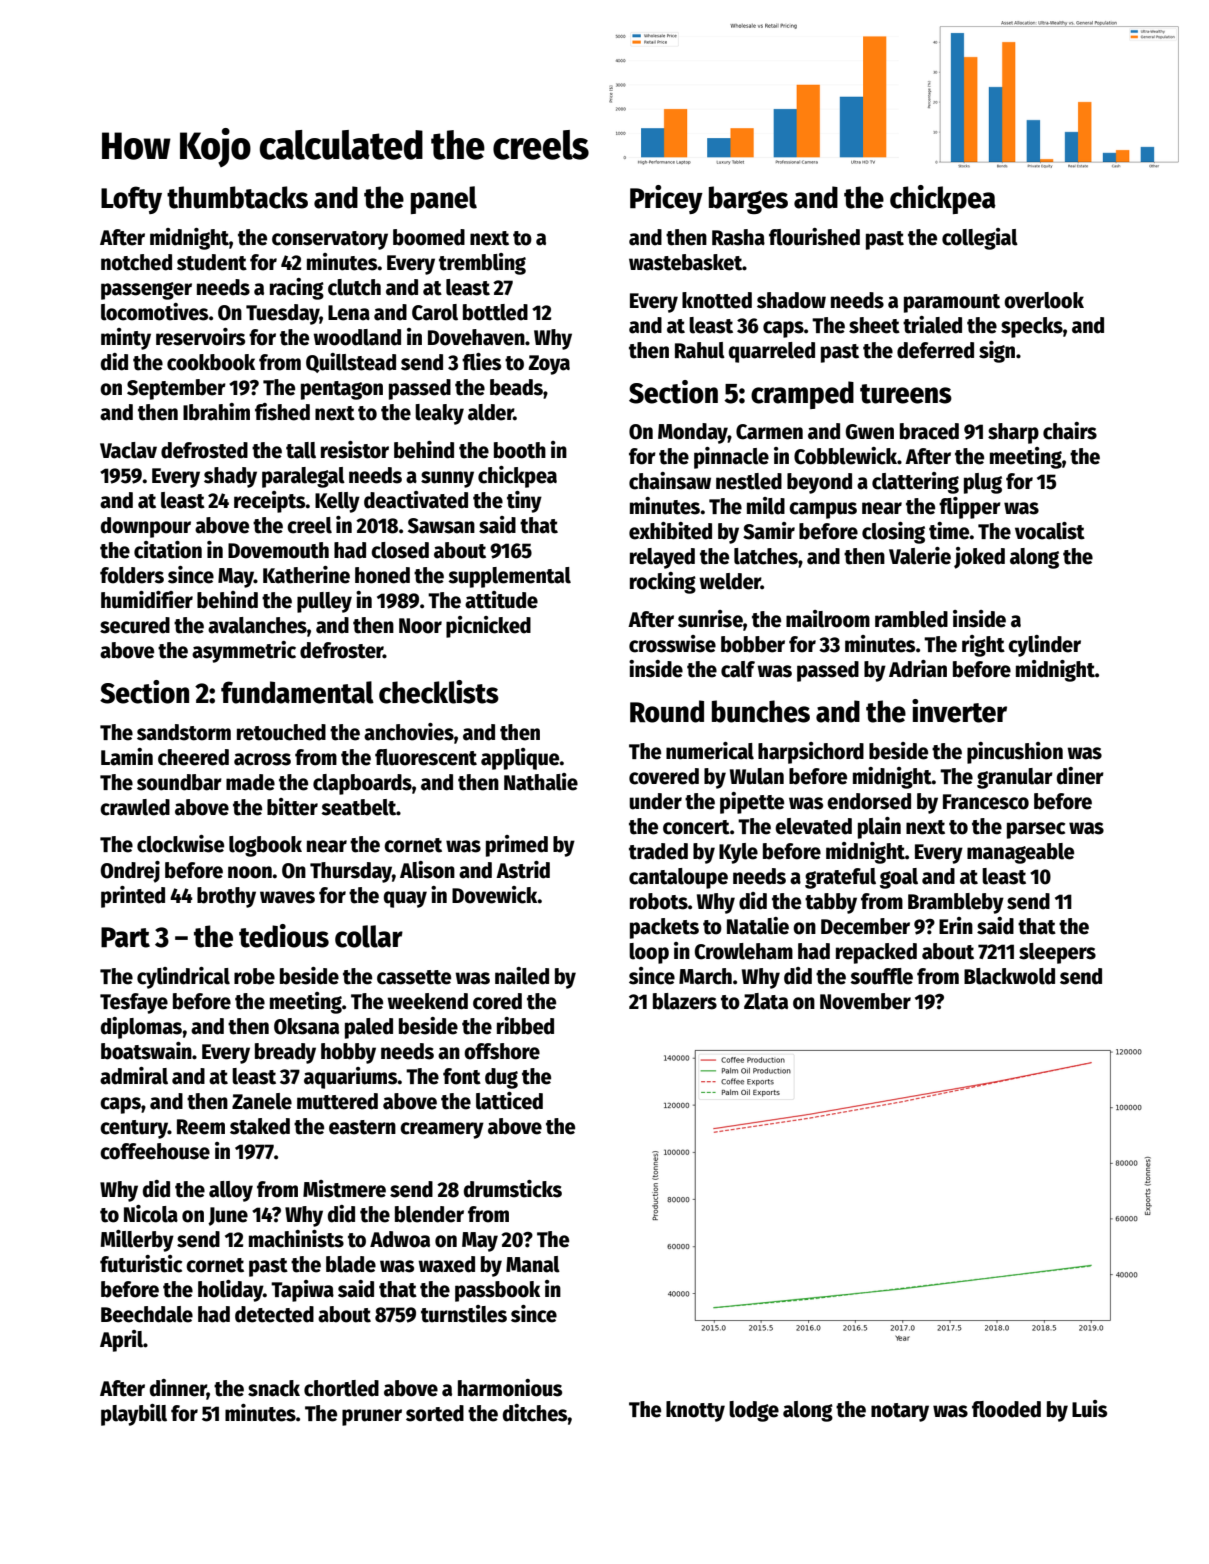  I want to click on pruner, so click(372, 1417).
